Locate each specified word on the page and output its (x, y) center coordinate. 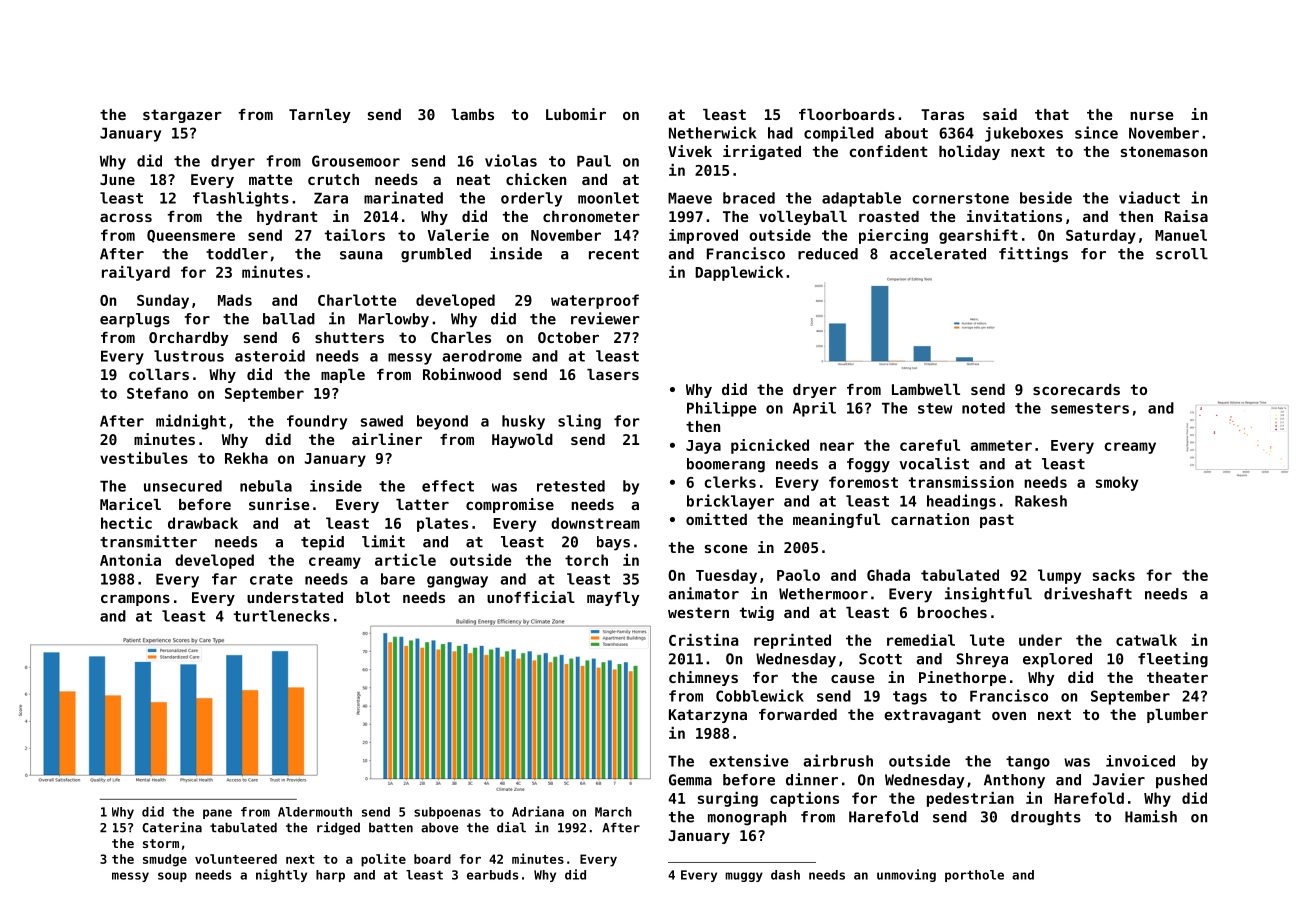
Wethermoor (823, 594)
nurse (1151, 116)
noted (983, 408)
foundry (317, 422)
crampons (135, 600)
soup (172, 877)
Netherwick (712, 132)
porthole (974, 876)
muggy (744, 877)
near (837, 446)
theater (1177, 677)
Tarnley (320, 116)
